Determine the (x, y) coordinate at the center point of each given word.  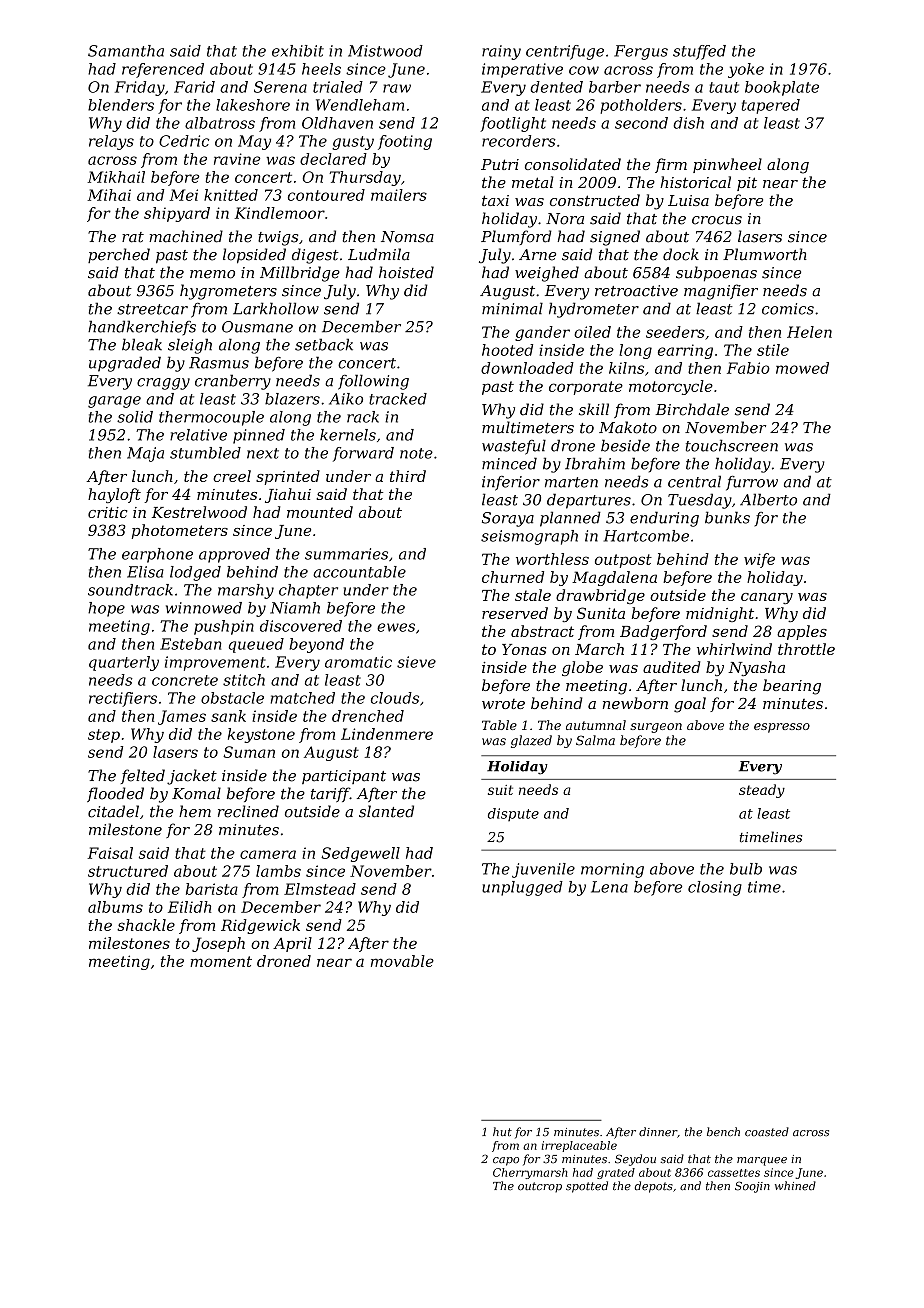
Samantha (126, 51)
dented (556, 87)
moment (221, 961)
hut (502, 1131)
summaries (346, 554)
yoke (746, 70)
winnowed (204, 608)
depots (654, 1187)
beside (625, 445)
